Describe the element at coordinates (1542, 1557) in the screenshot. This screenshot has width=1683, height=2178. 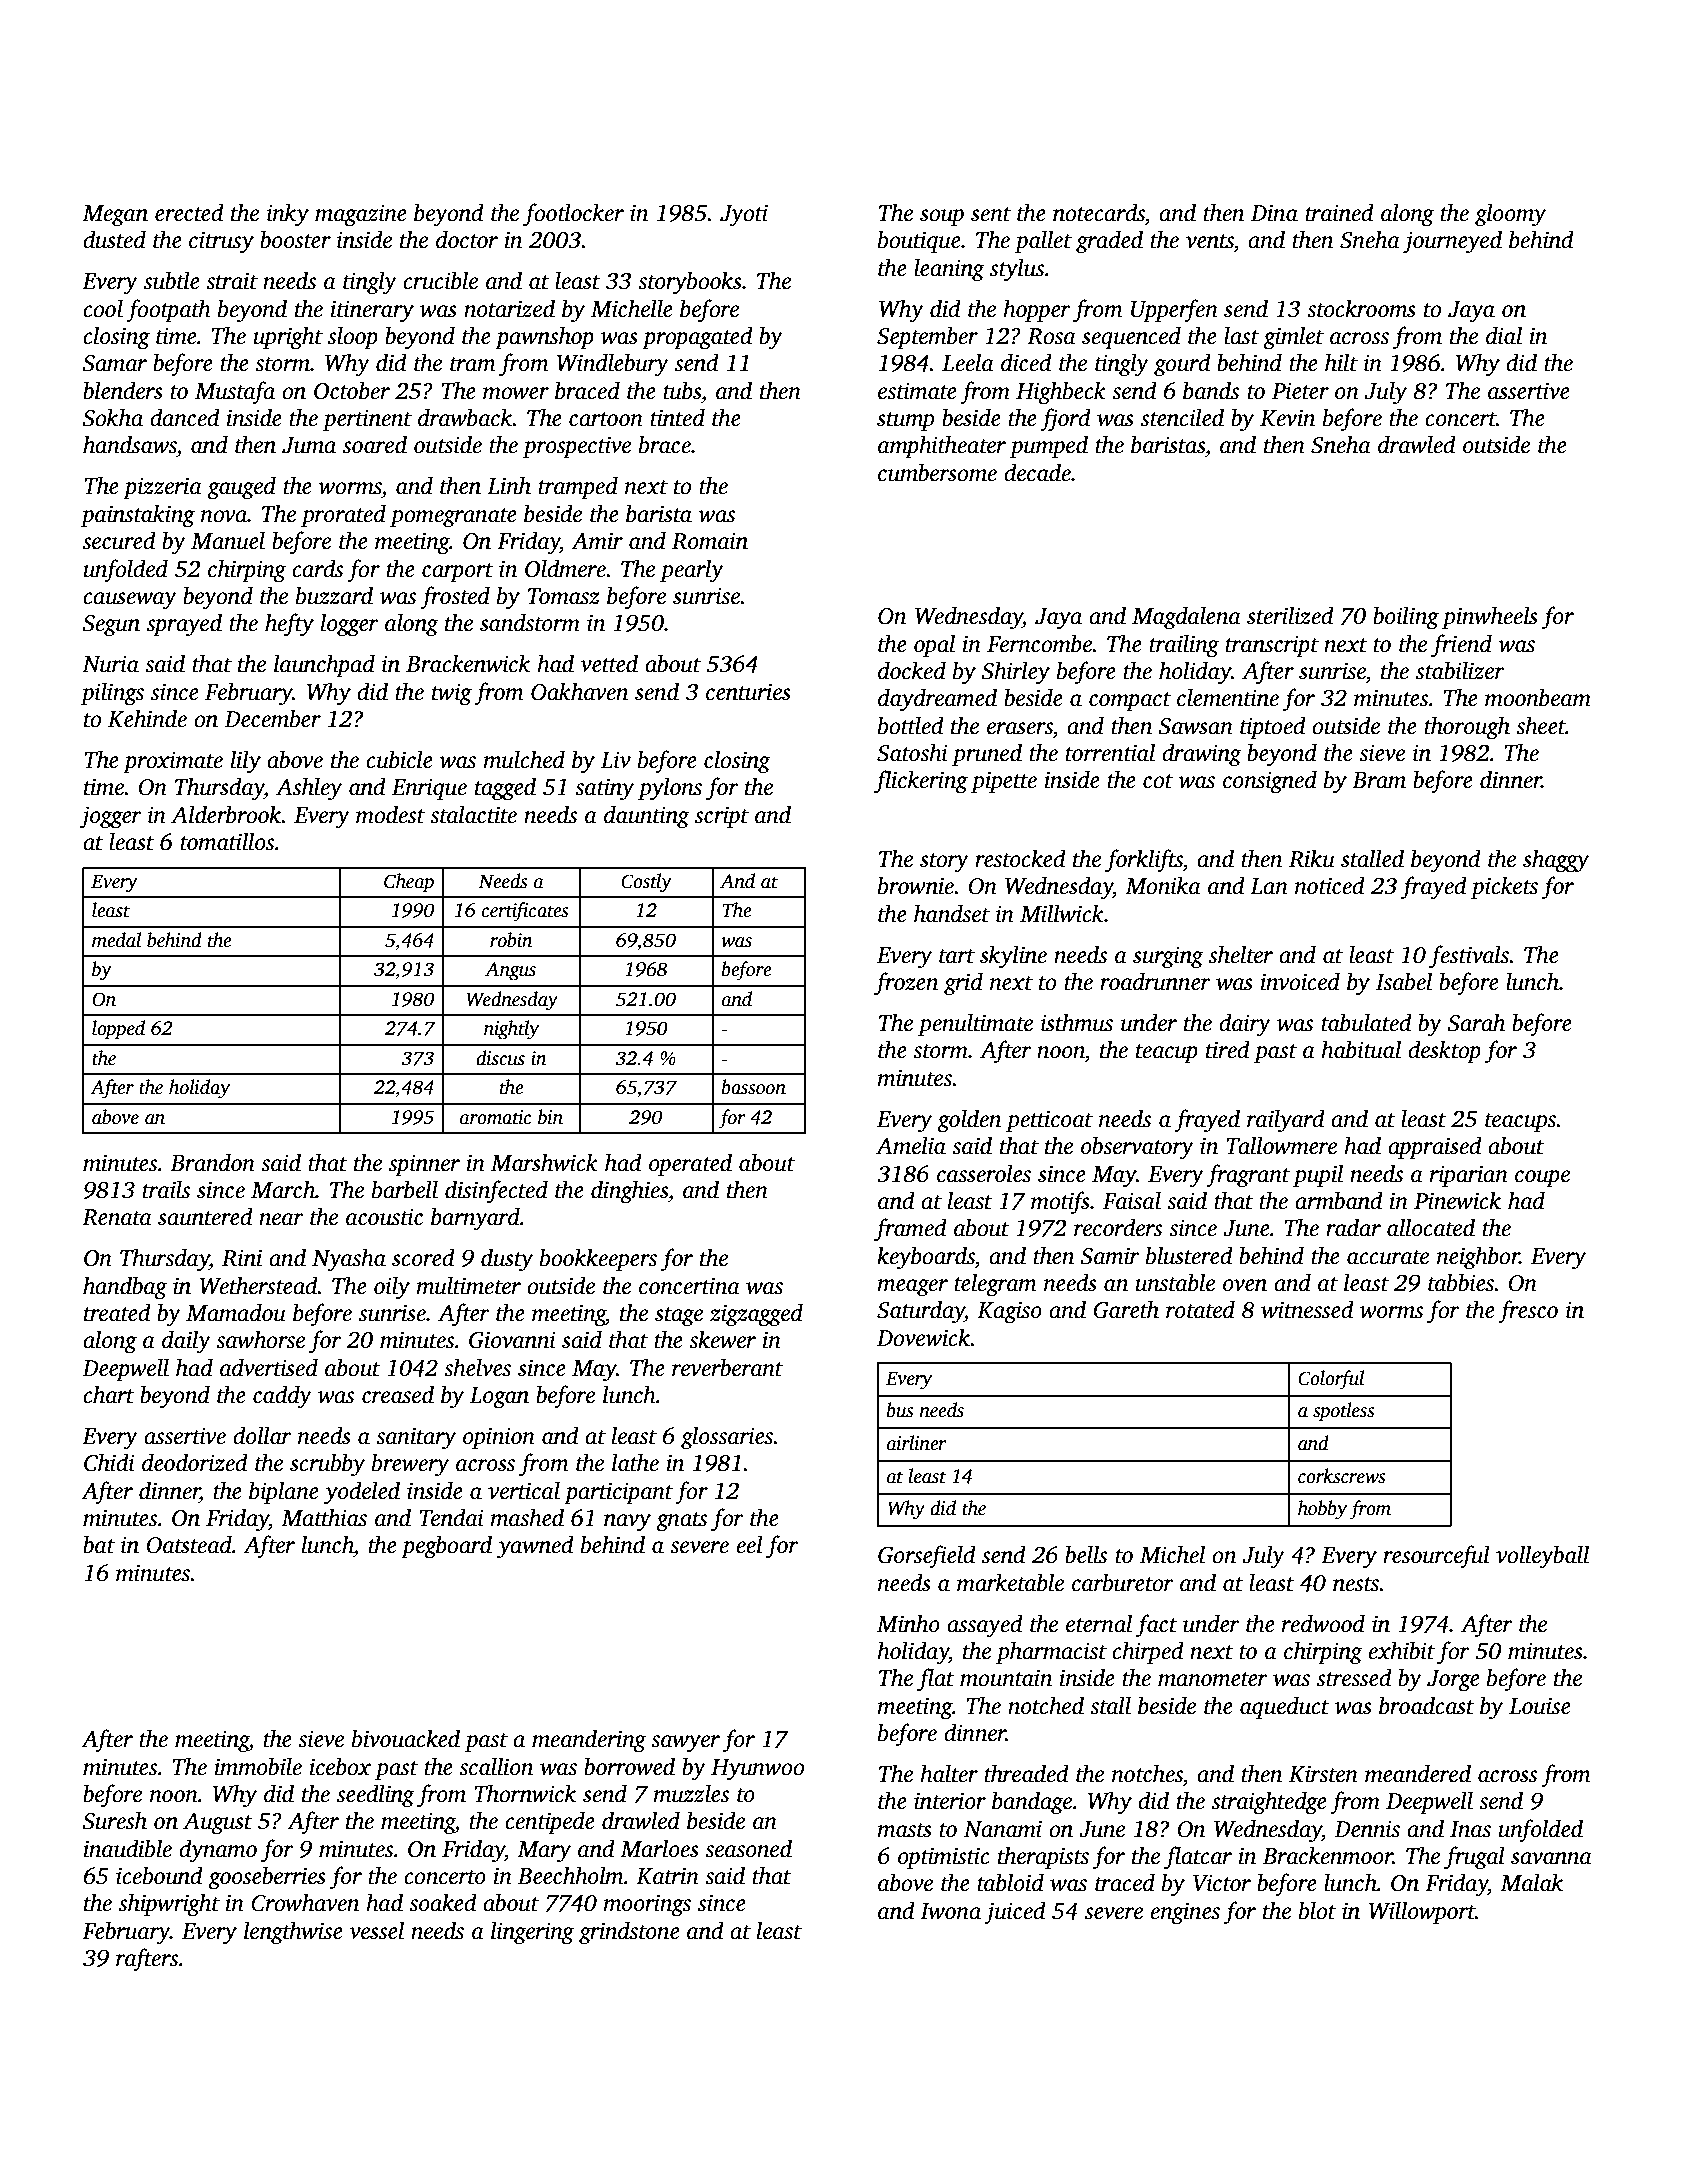
I see `volleyball` at that location.
